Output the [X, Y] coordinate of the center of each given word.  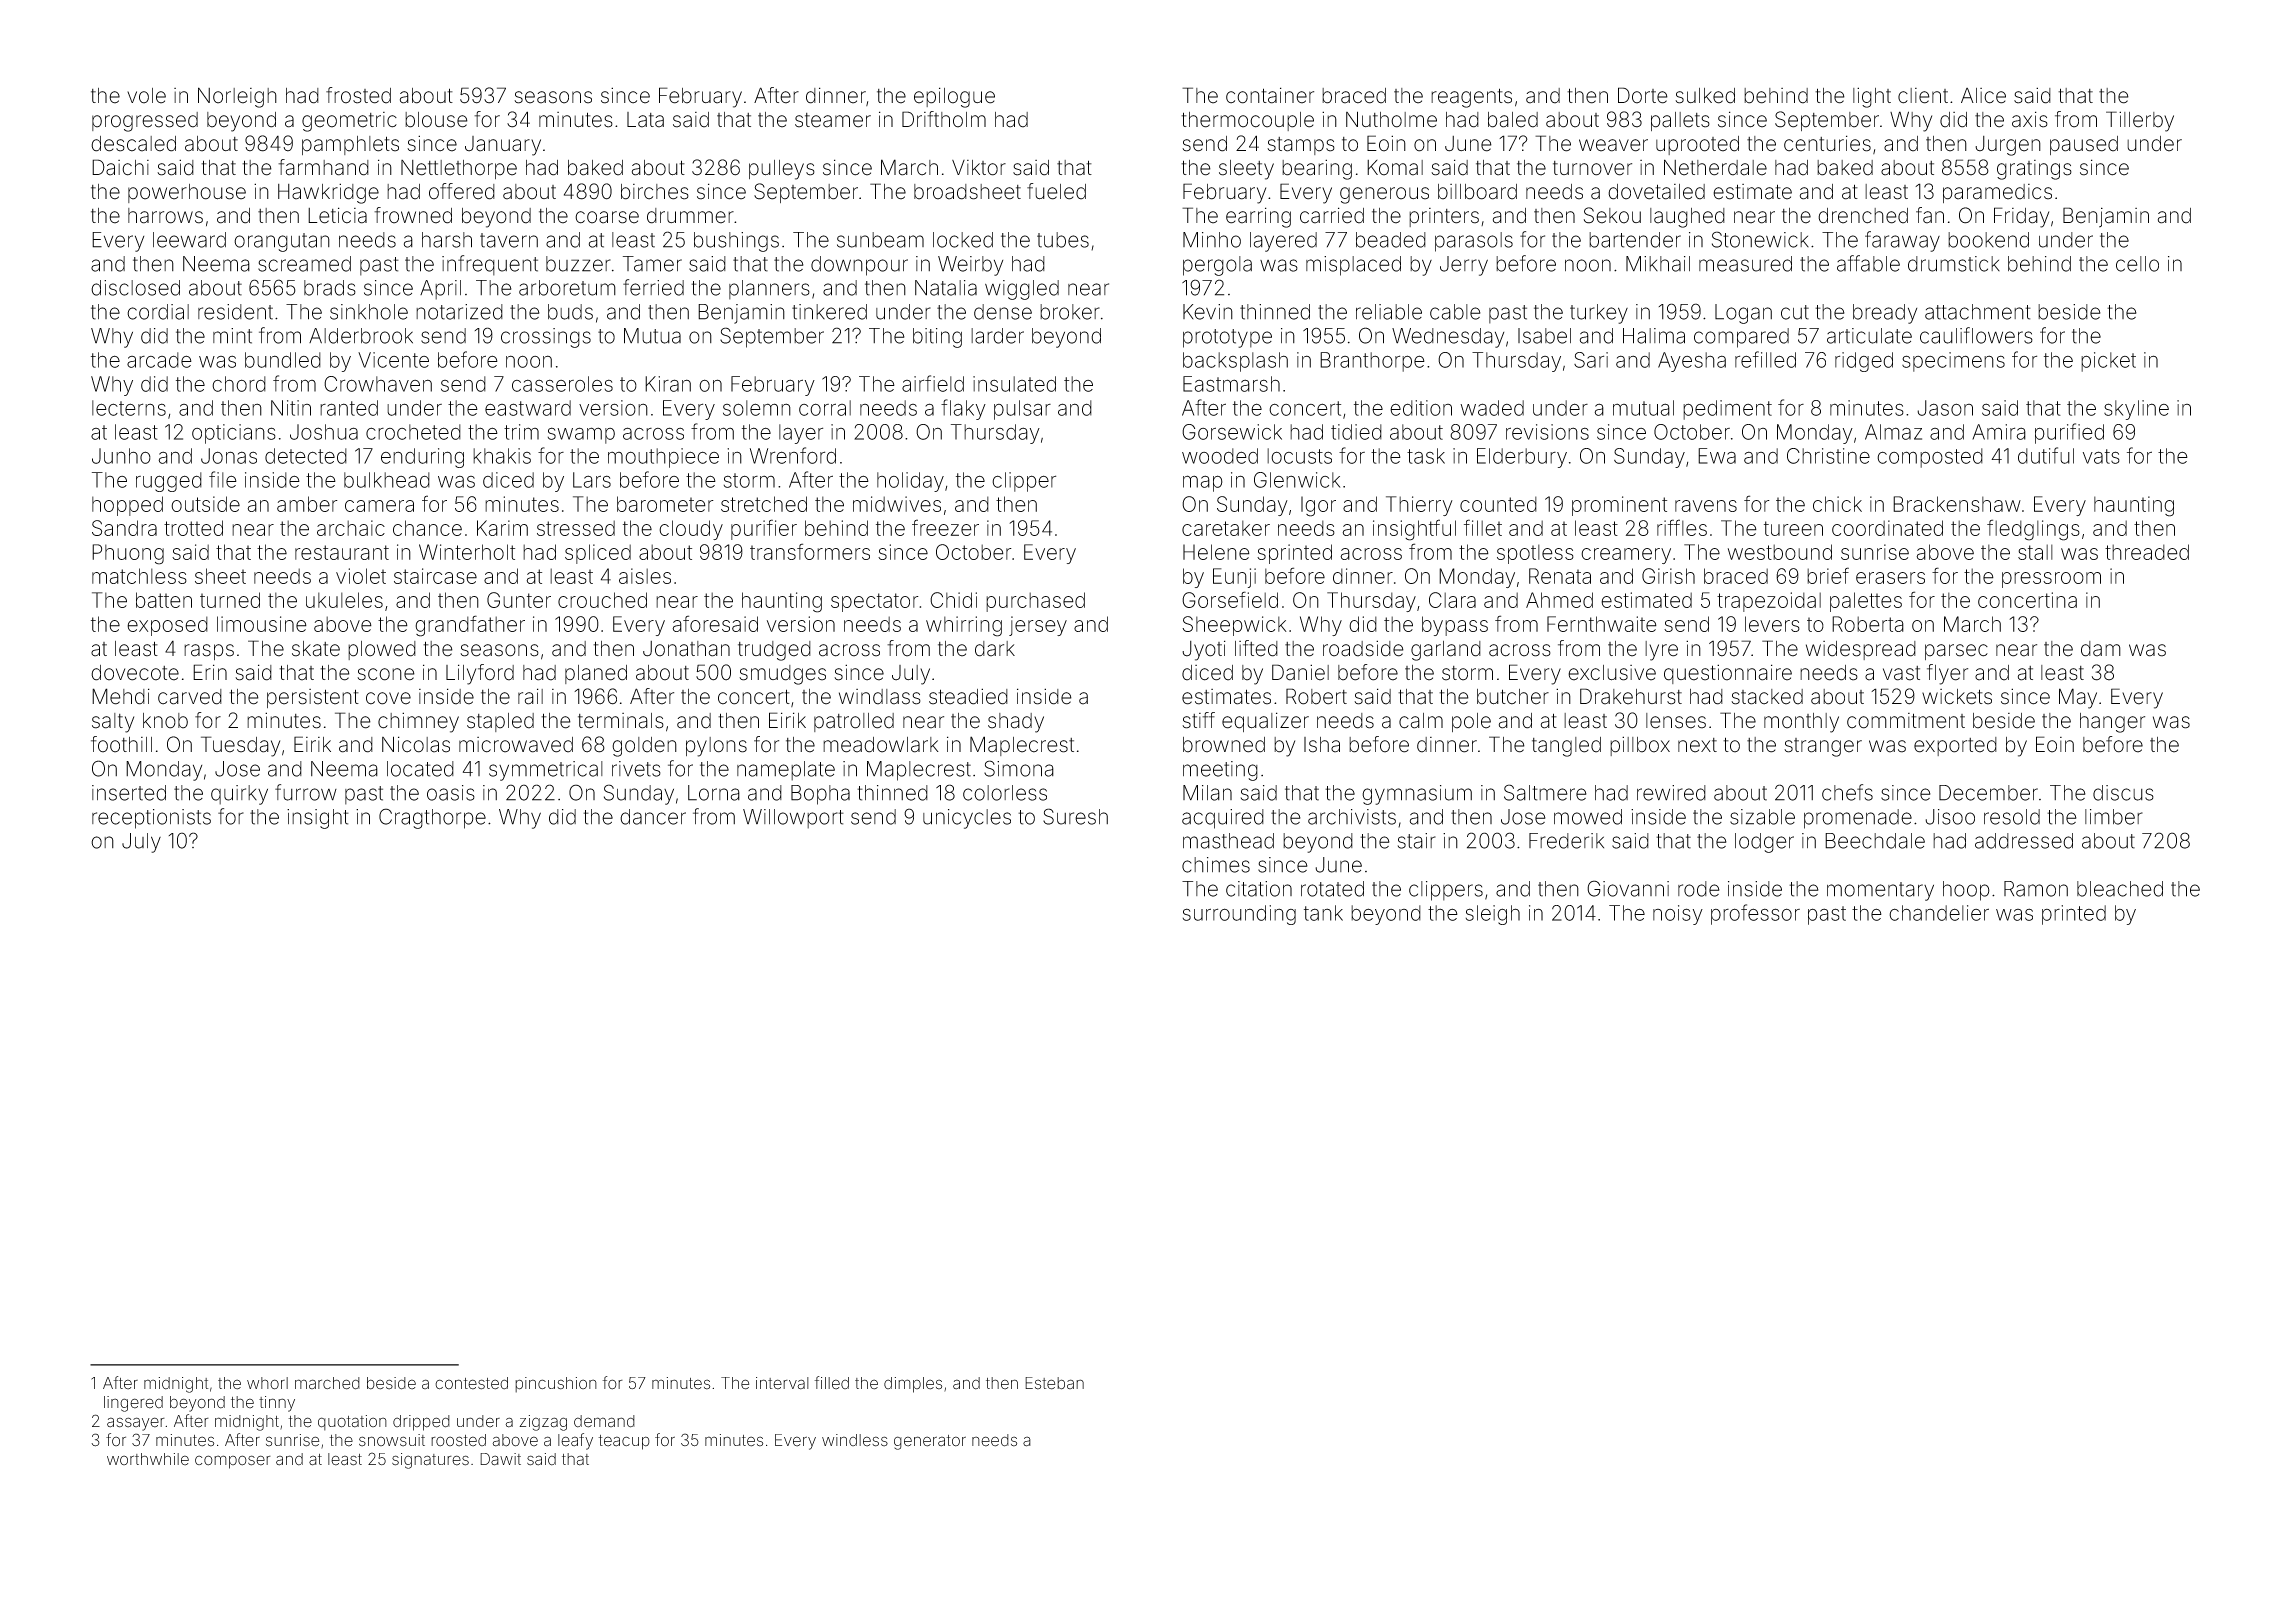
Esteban [1054, 1383]
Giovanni [1628, 888]
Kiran [668, 384]
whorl [267, 1383]
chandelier [1939, 913]
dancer [653, 817]
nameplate [786, 771]
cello [2137, 264]
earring [1258, 217]
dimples [913, 1385]
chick [1837, 504]
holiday [910, 482]
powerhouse [187, 193]
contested [471, 1383]
